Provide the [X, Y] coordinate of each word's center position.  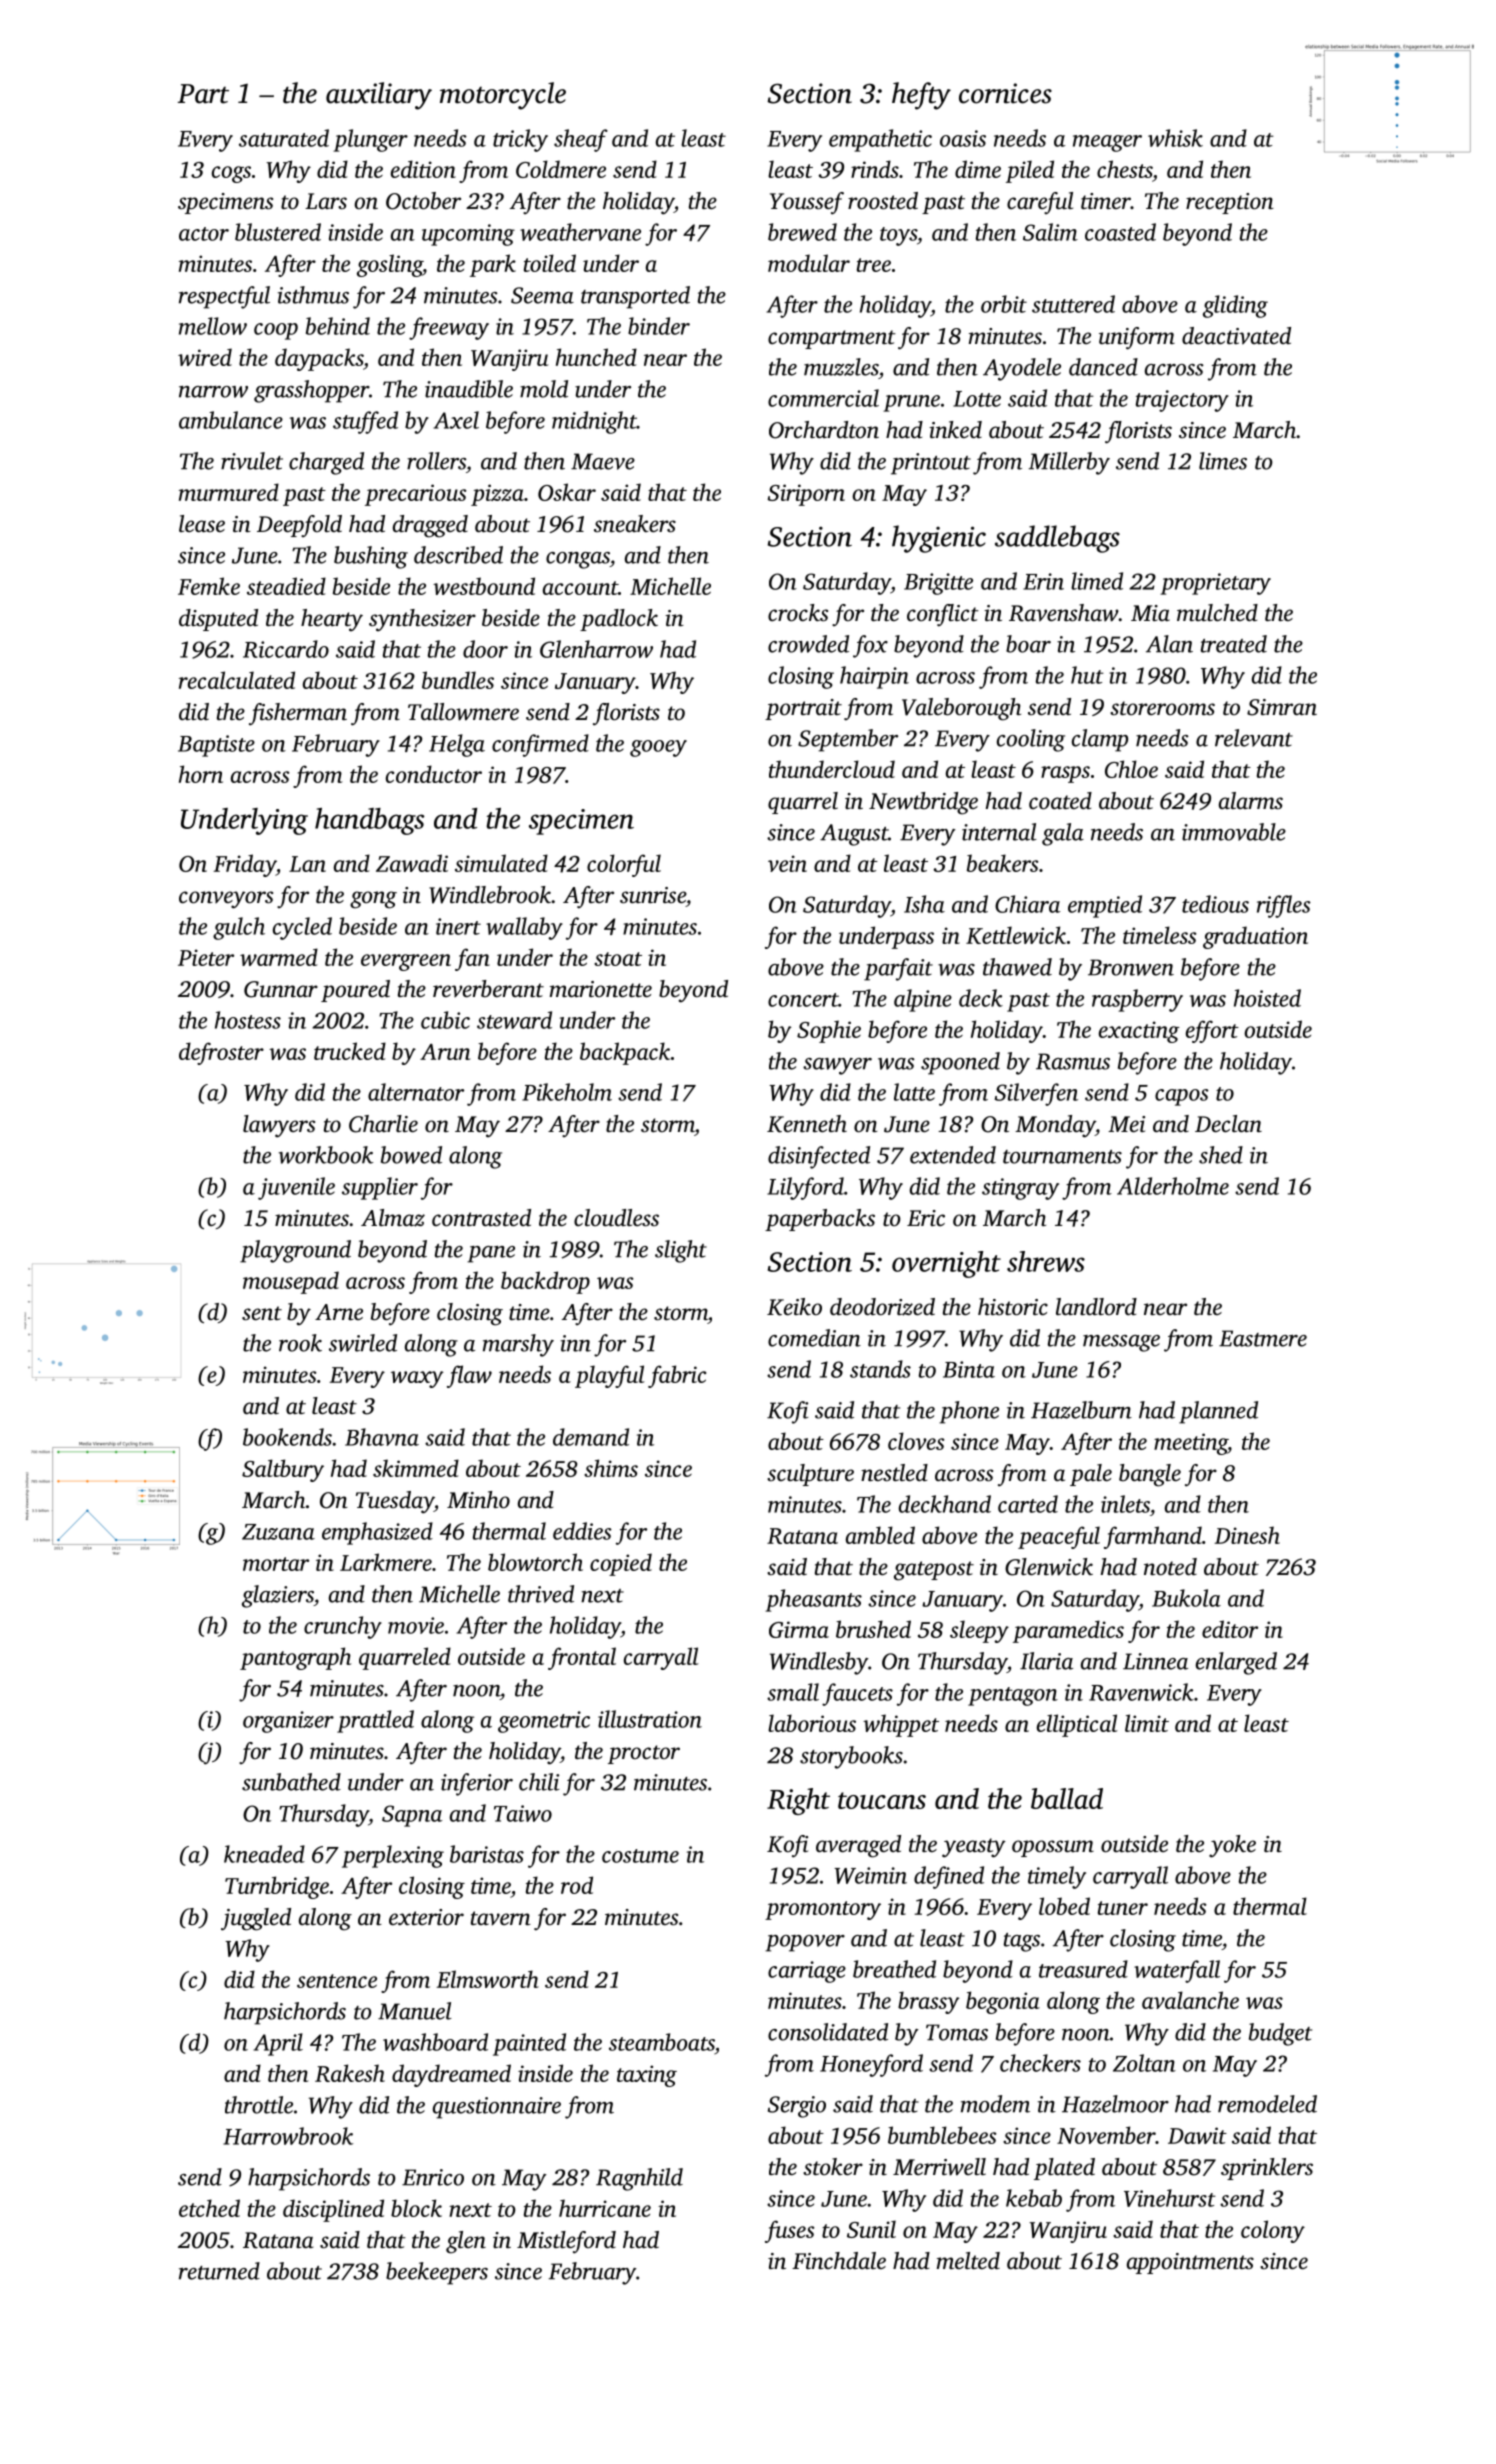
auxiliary [379, 96]
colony [1273, 2231]
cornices [1005, 93]
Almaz [393, 1218]
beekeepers [437, 2273]
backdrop [545, 1282]
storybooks [851, 1757]
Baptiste [216, 746]
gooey [658, 748]
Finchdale [839, 2261]
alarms [1251, 800]
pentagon [1013, 1696]
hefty [921, 96]
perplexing [393, 1856]
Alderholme [1173, 1186]
